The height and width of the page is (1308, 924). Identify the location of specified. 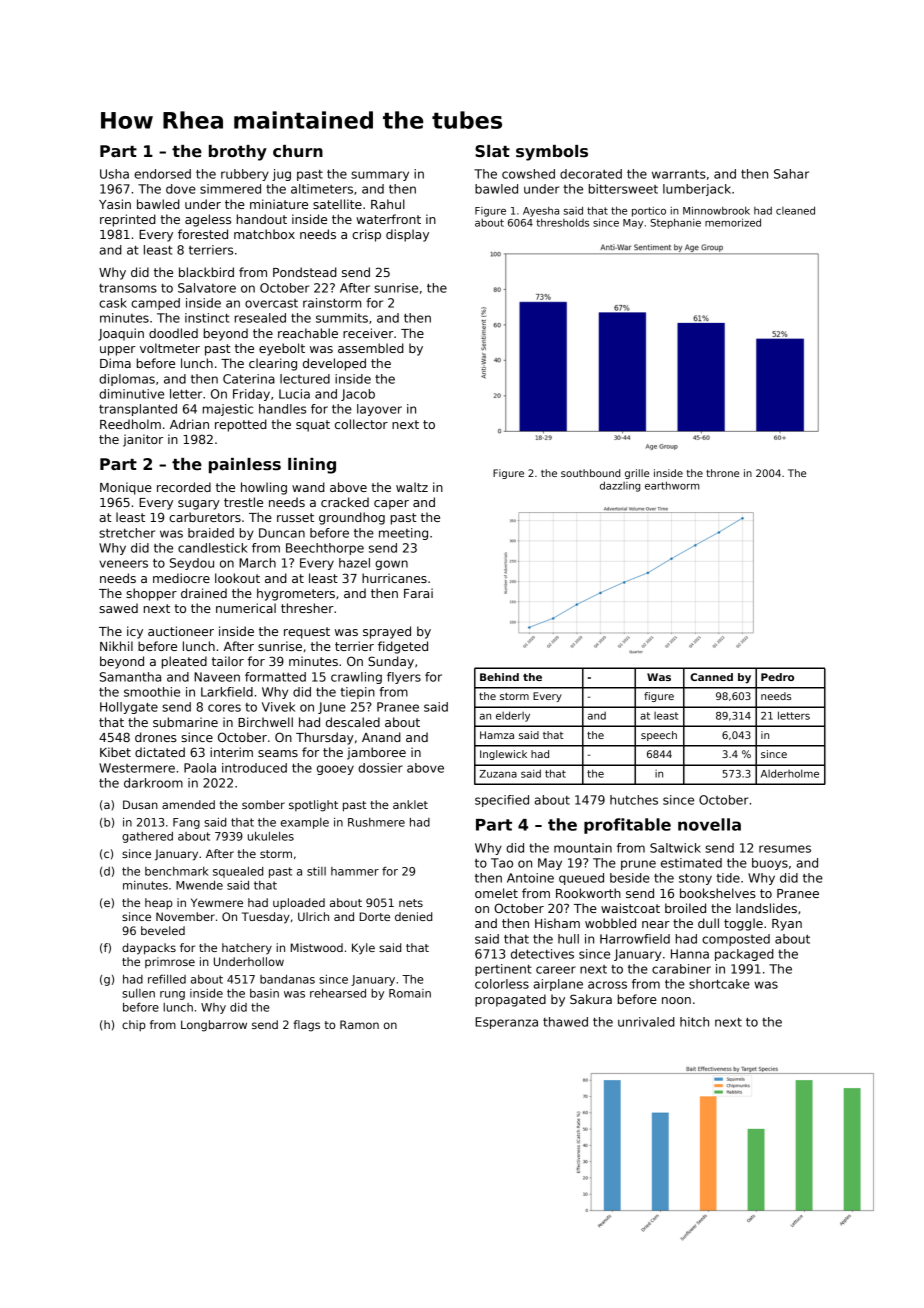
(502, 801).
